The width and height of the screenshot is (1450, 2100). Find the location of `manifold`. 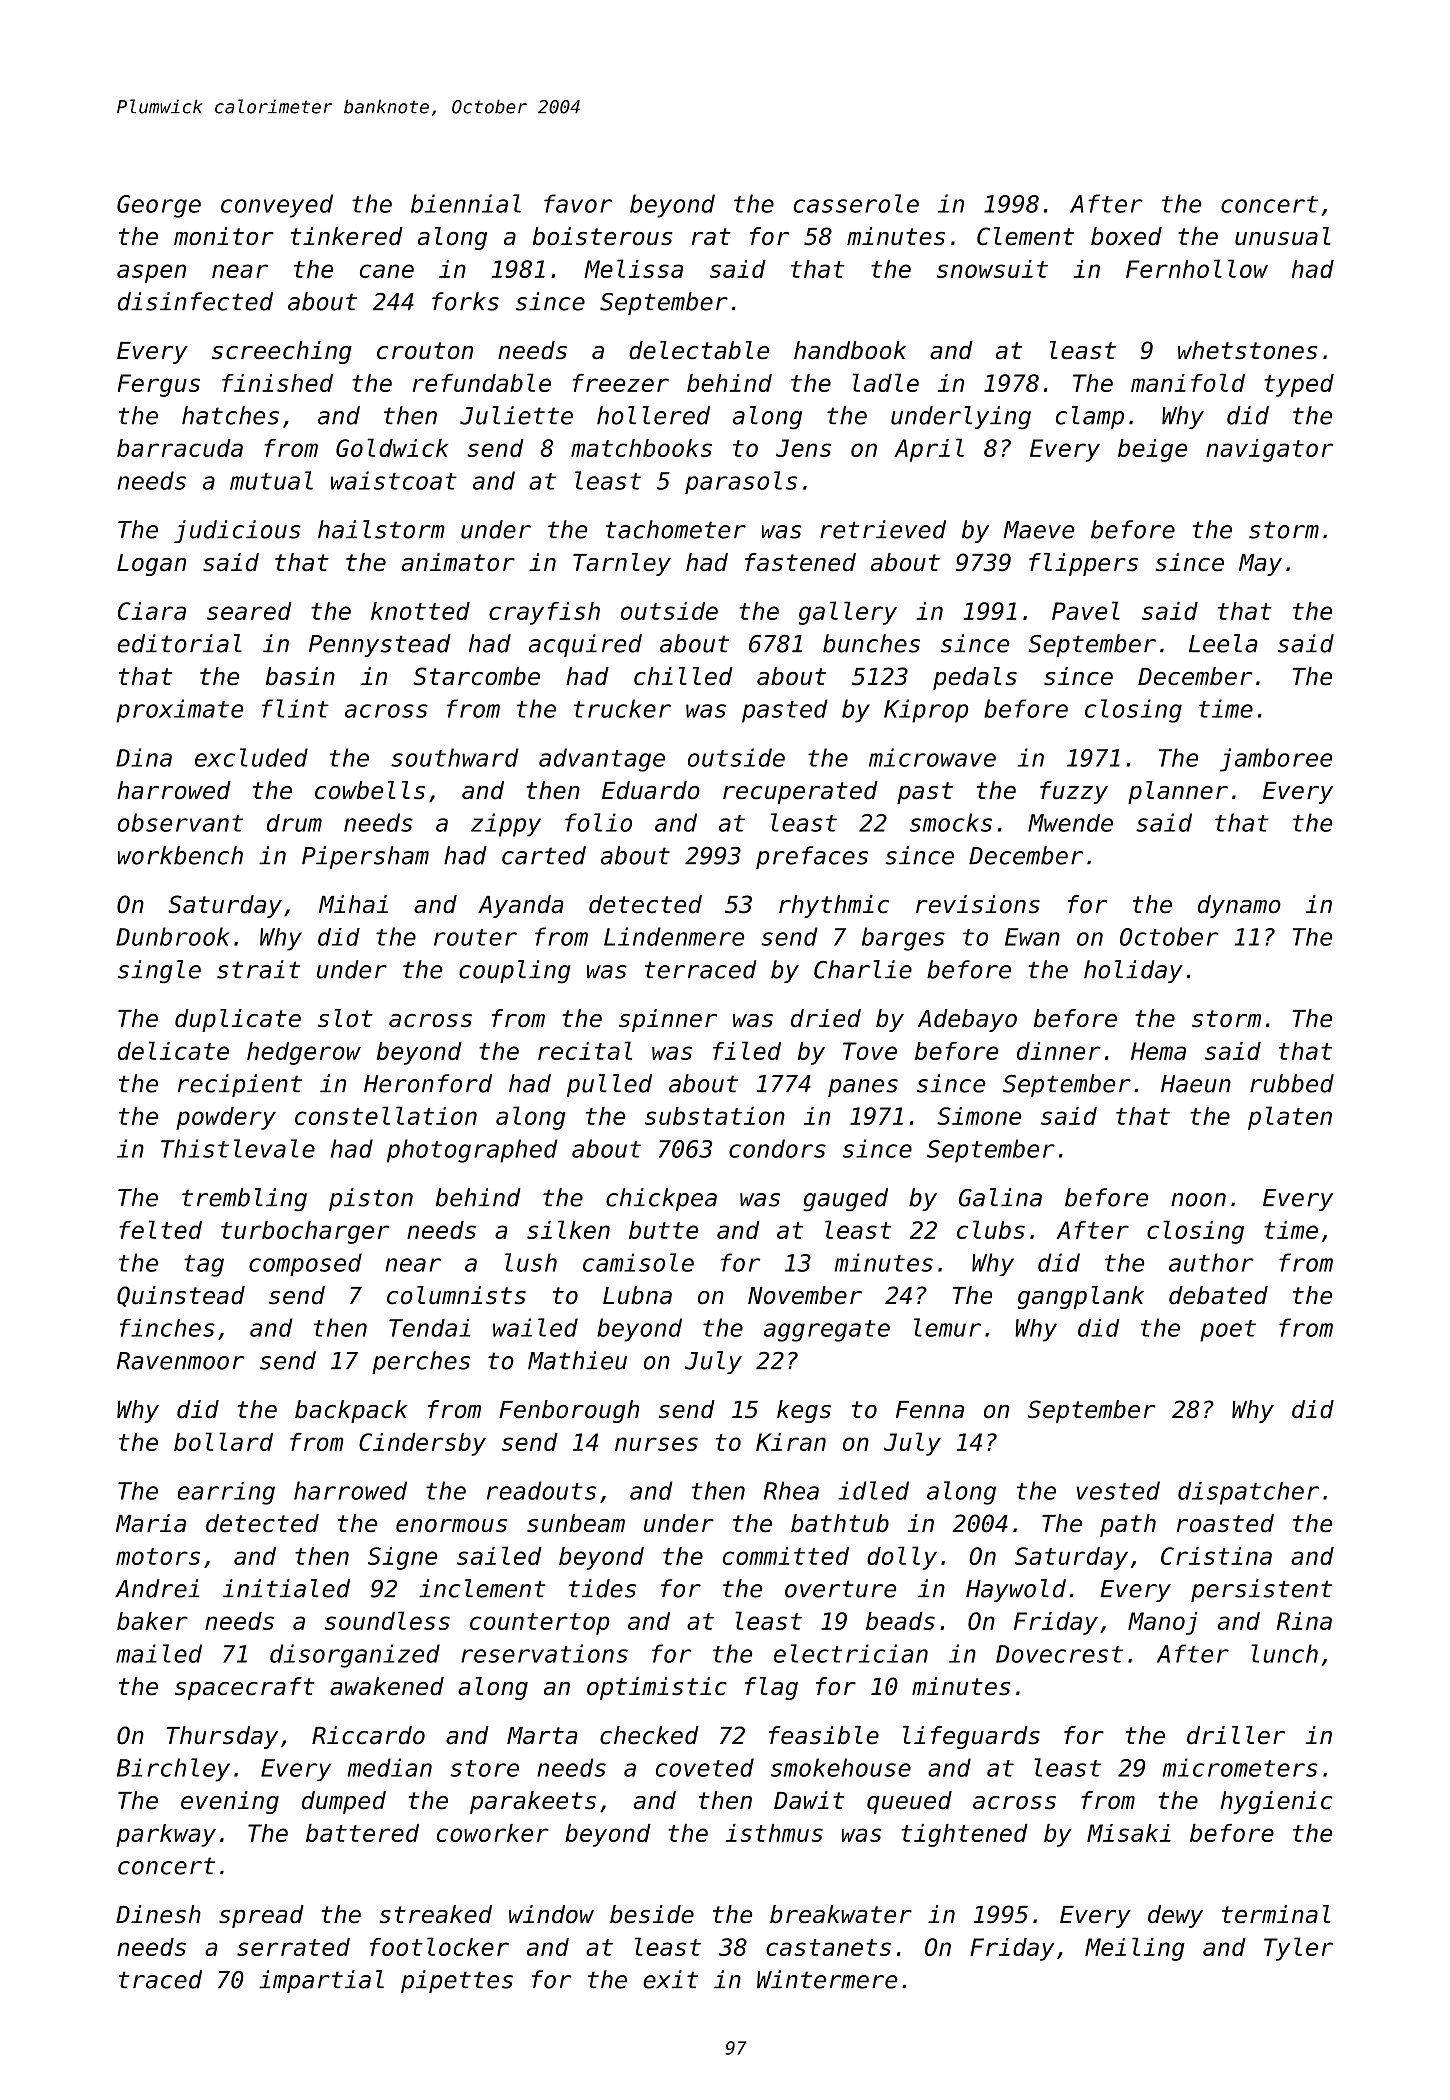

manifold is located at coordinates (1188, 382).
